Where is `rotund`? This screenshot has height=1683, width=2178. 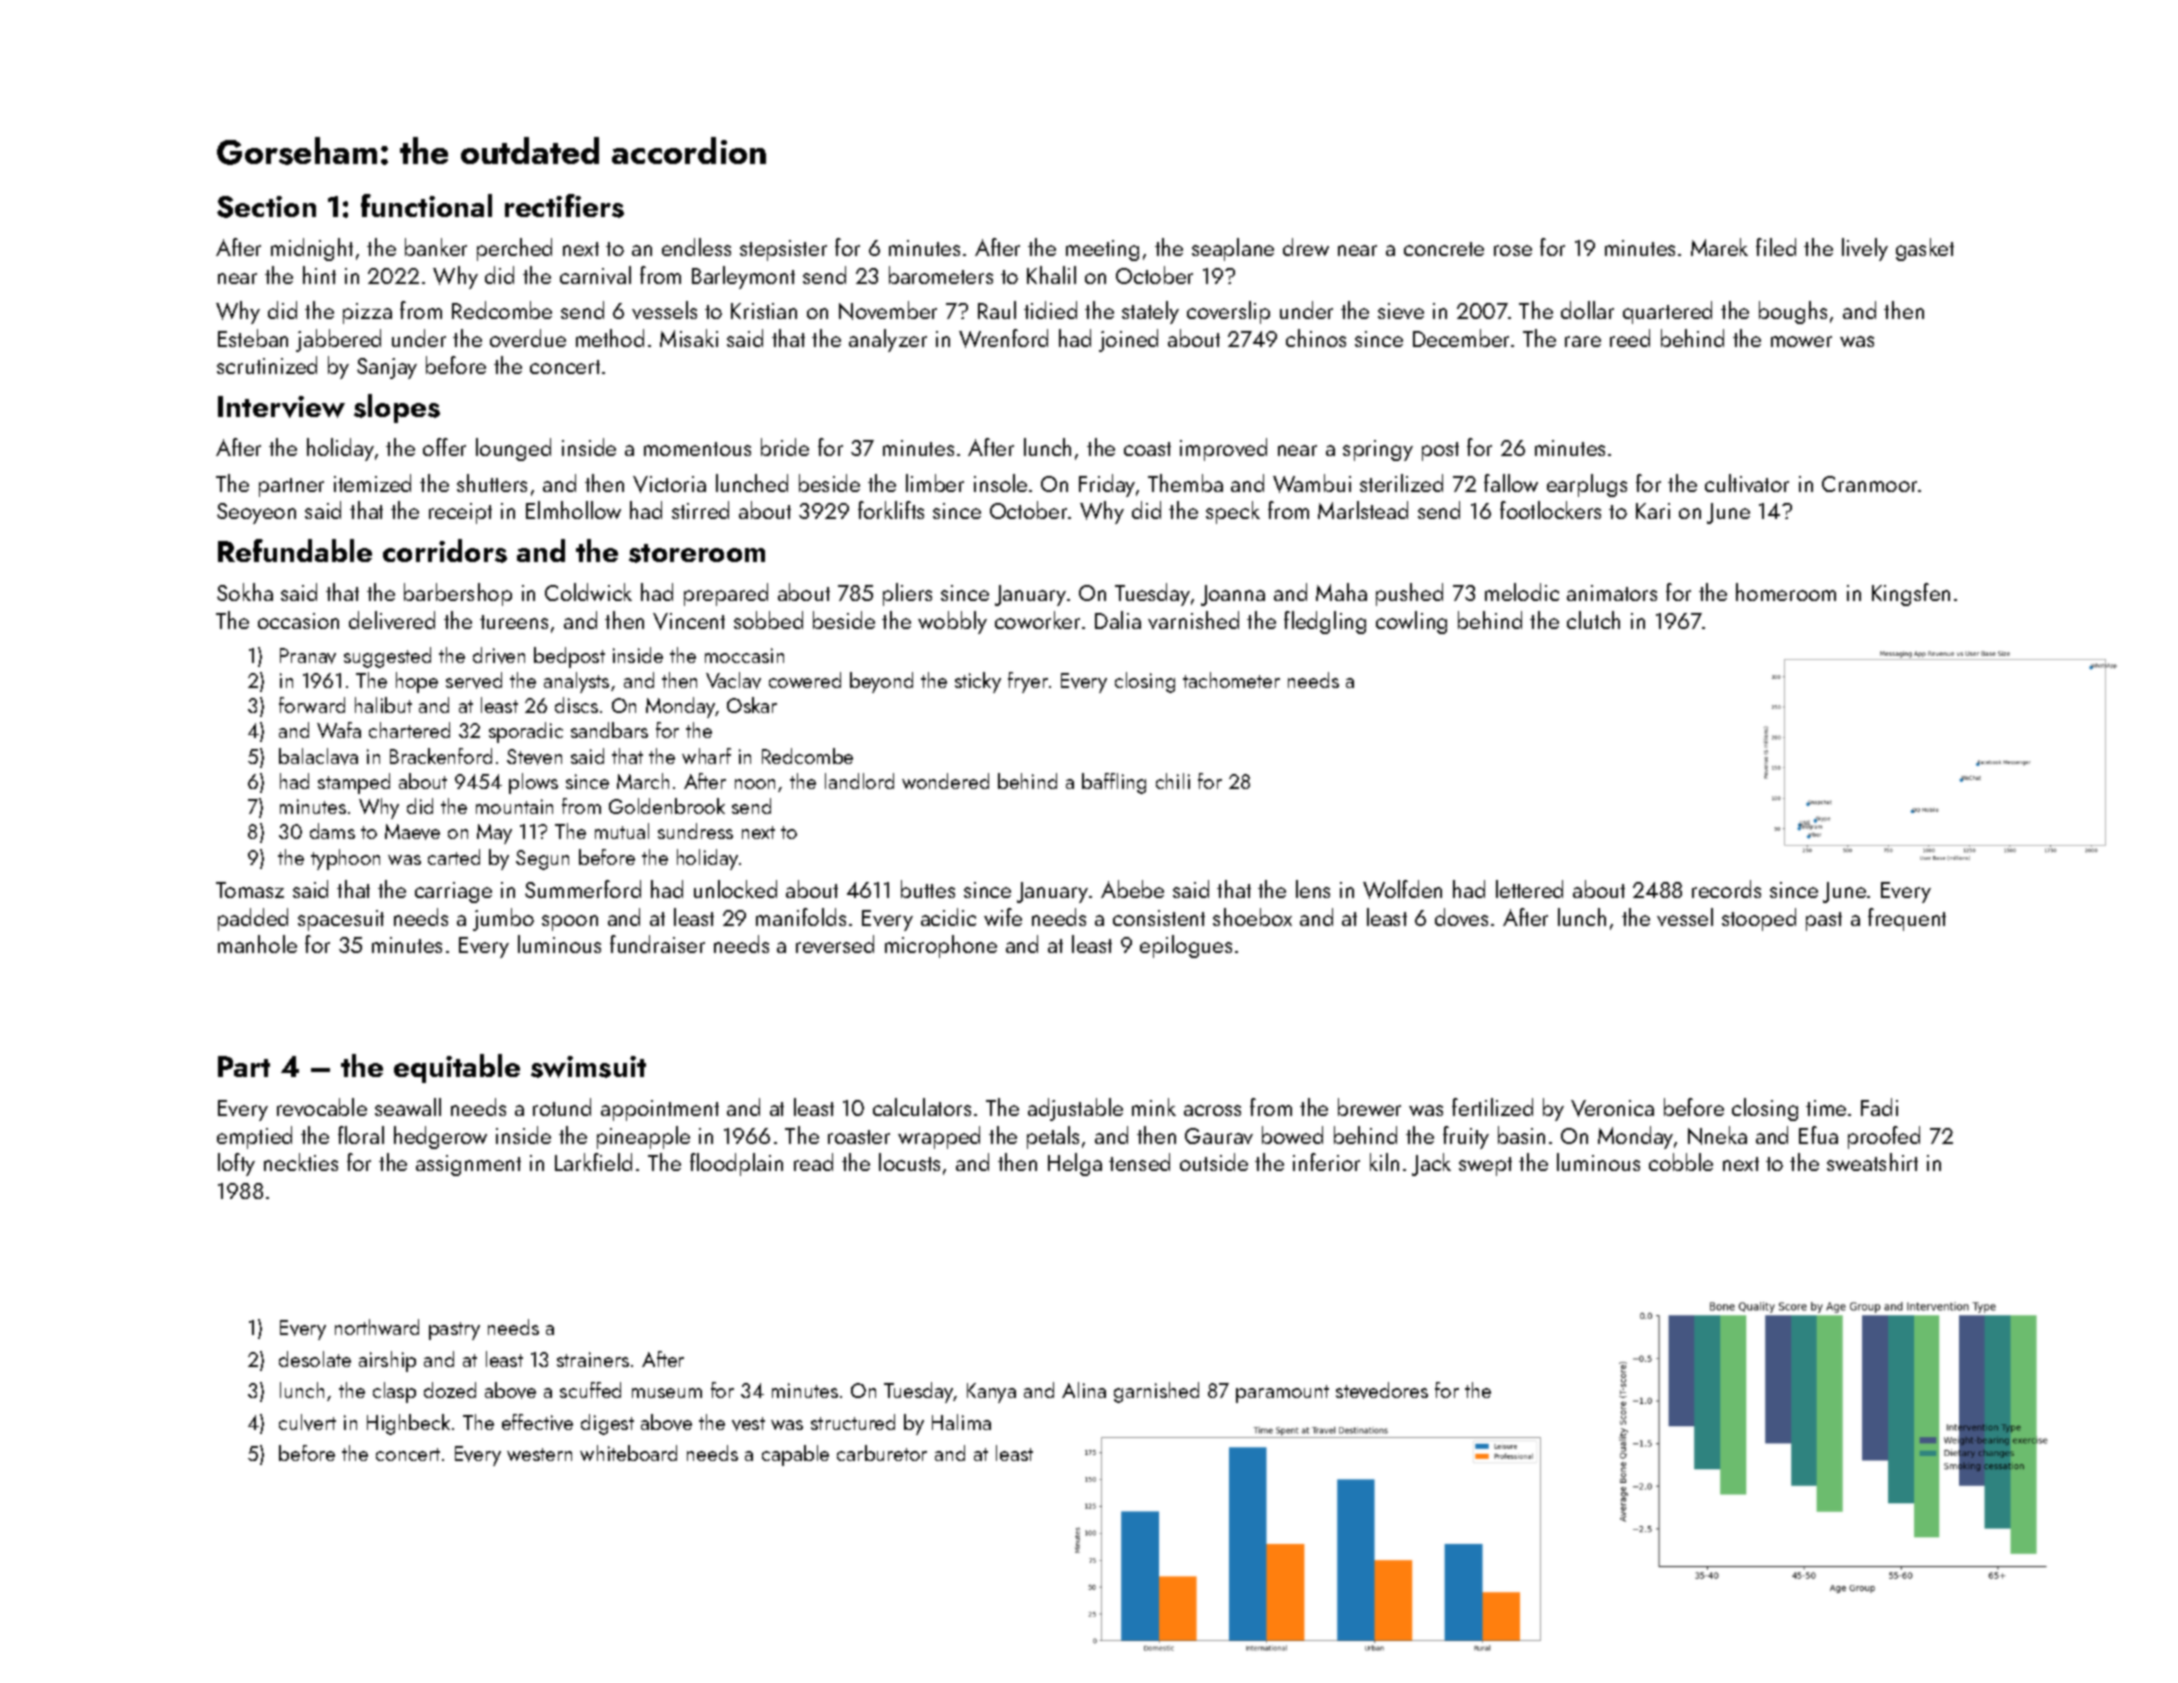
rotund is located at coordinates (562, 1107).
